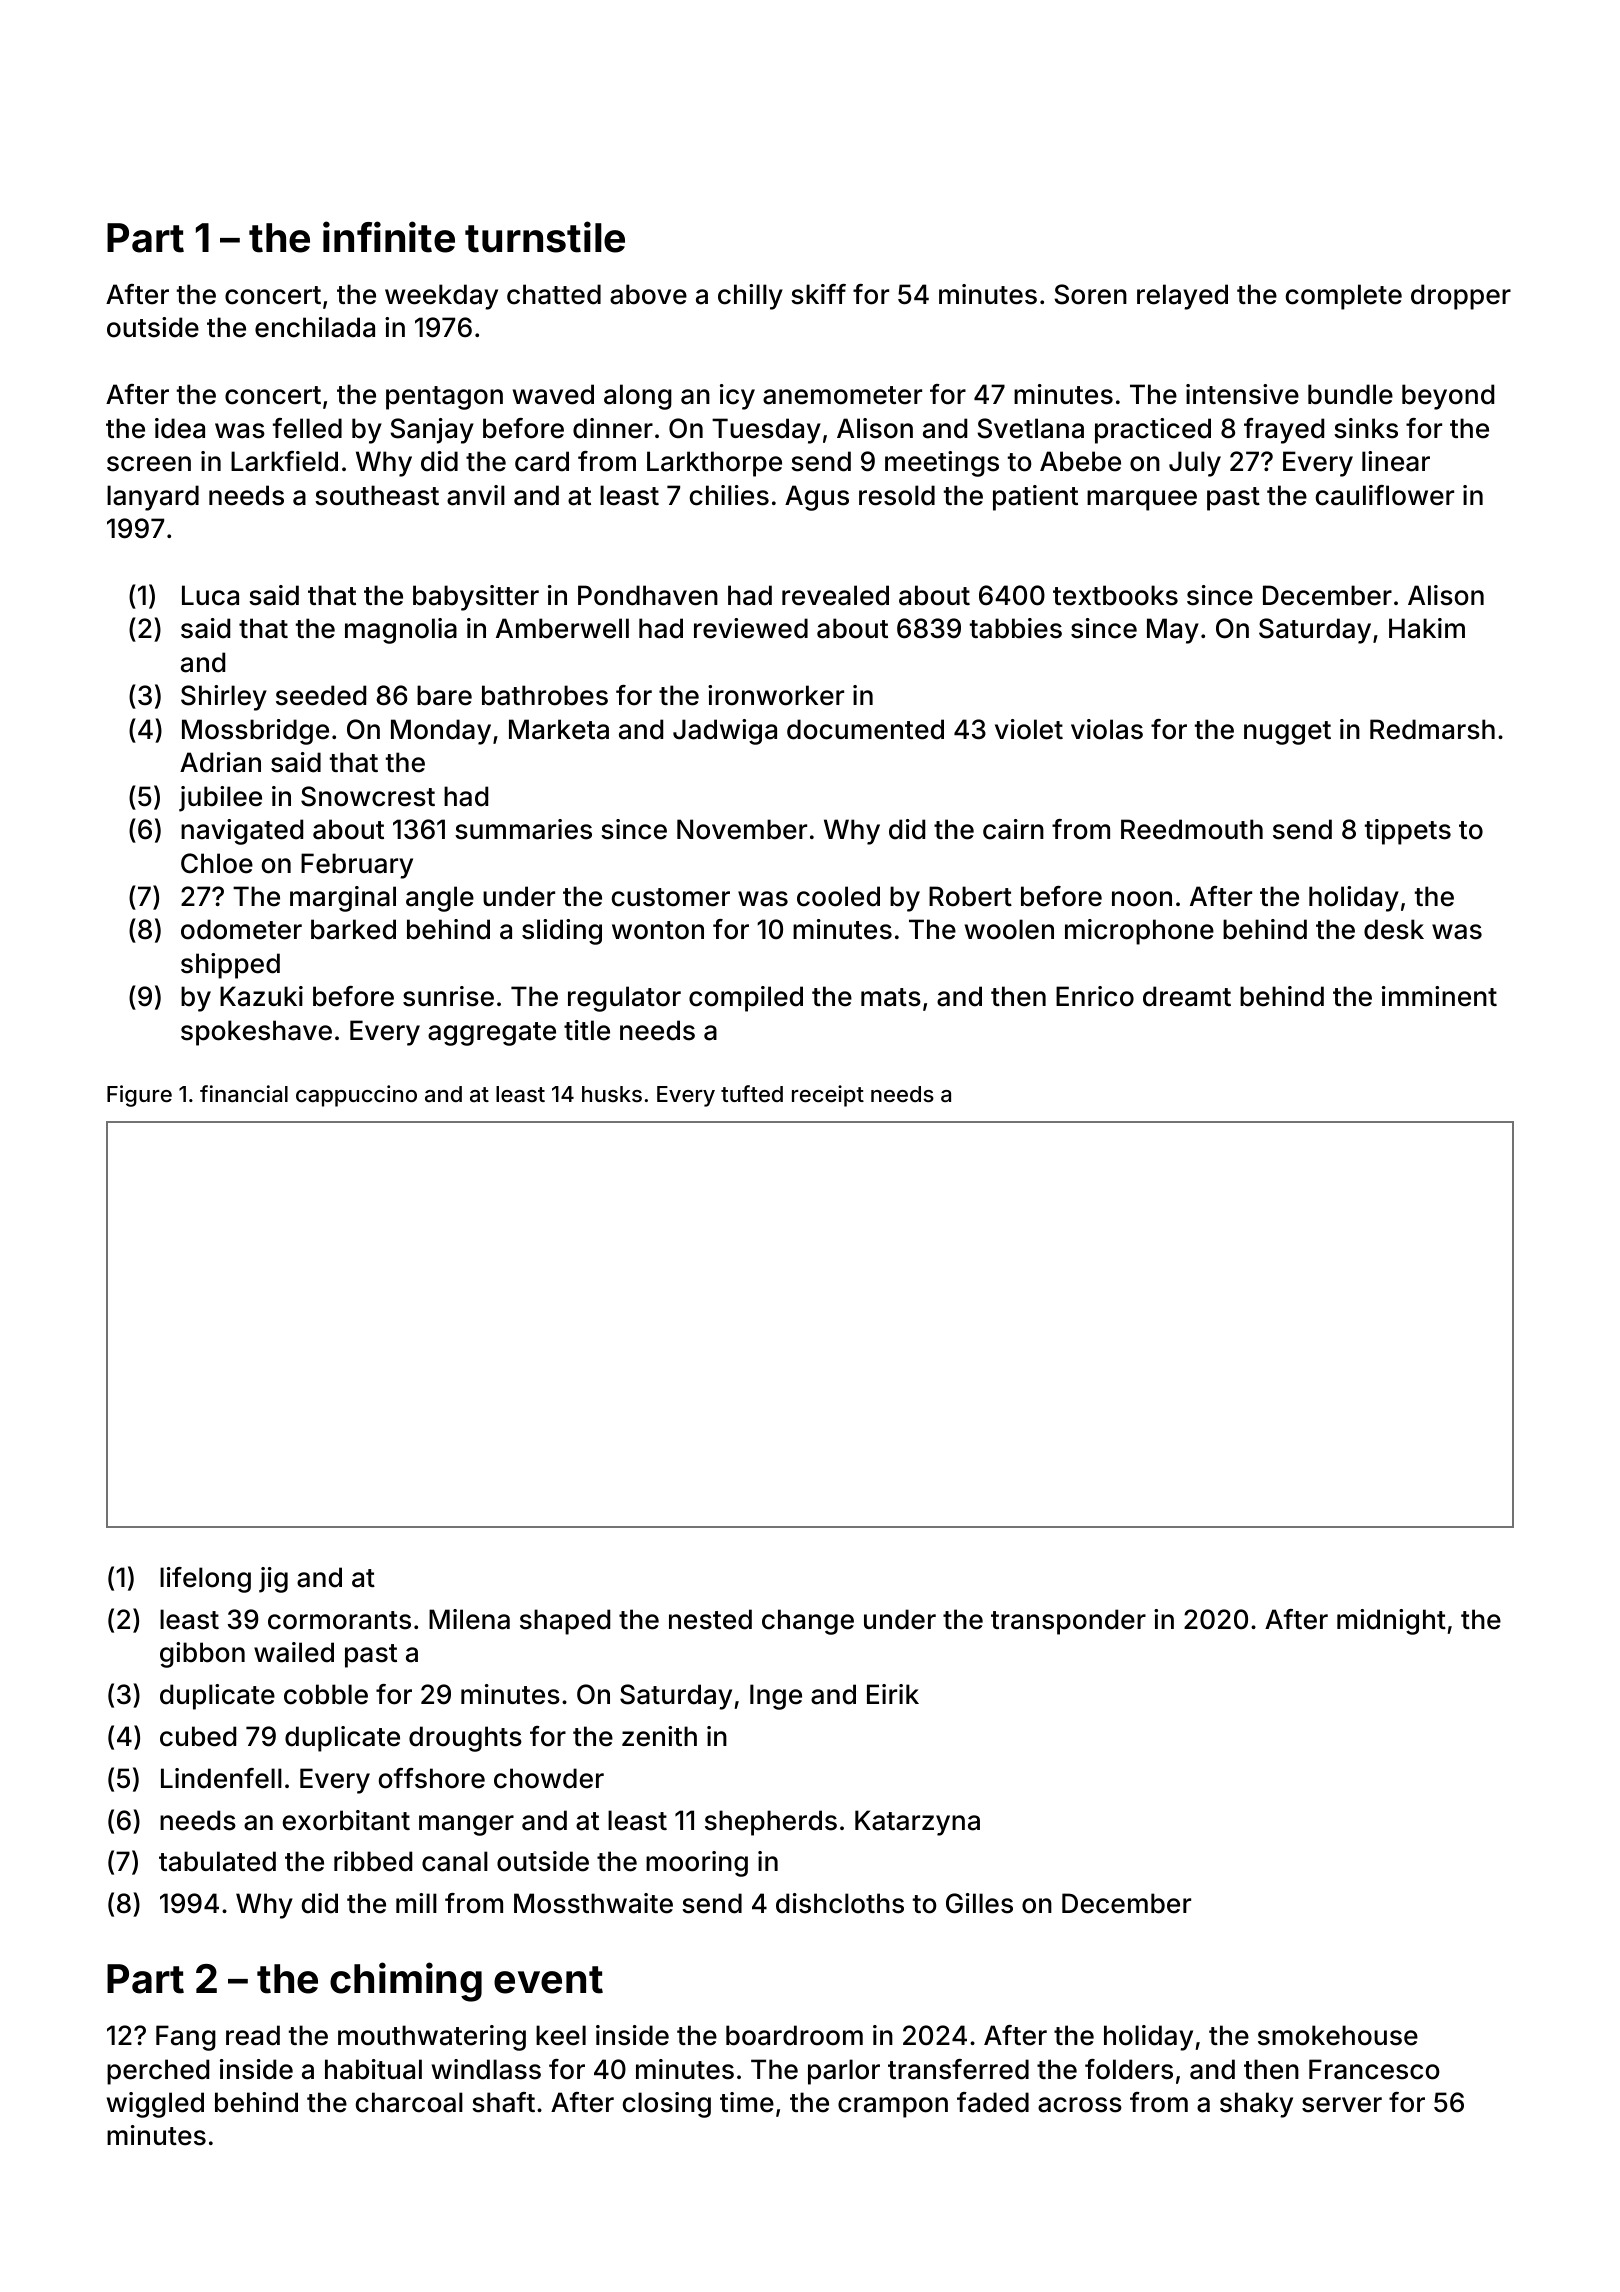 This image has height=2292, width=1620. What do you see at coordinates (441, 297) in the image?
I see `weekday` at bounding box center [441, 297].
